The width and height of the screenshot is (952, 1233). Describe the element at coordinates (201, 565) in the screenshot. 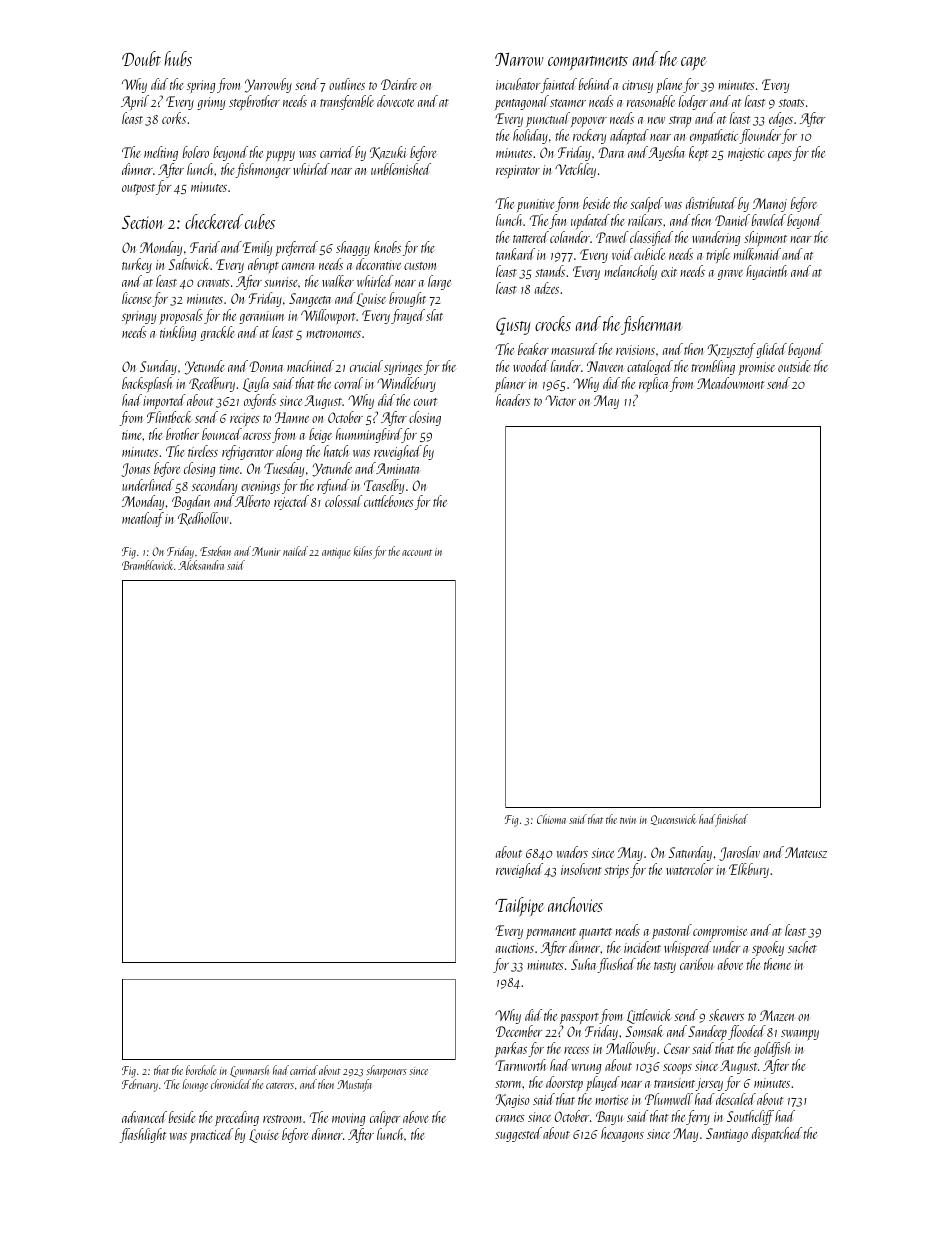

I see `Aleksandra` at that location.
